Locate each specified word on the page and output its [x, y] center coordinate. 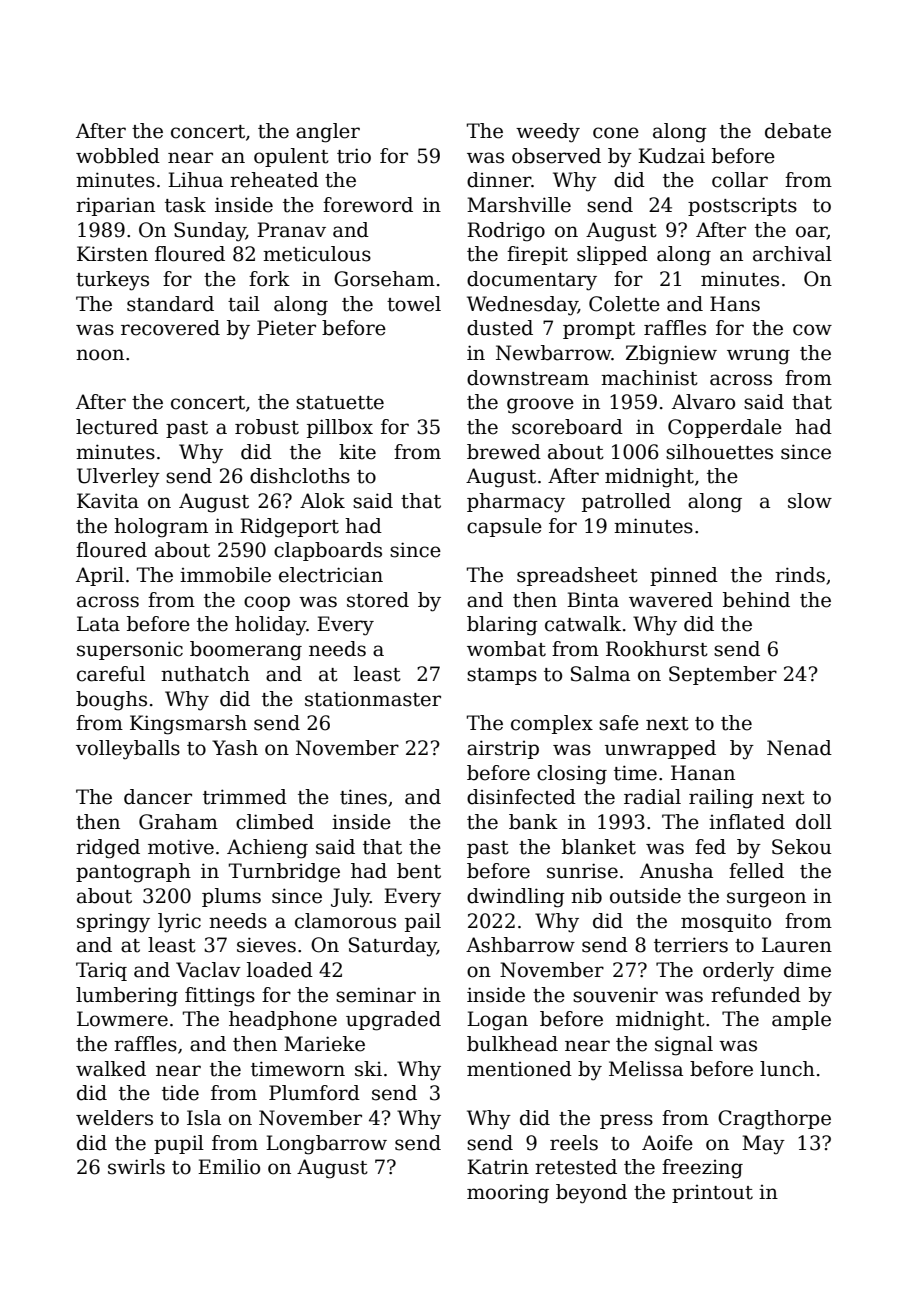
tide [180, 1093]
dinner [499, 180]
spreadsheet [577, 576]
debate [798, 131]
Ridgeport [289, 528]
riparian [115, 206]
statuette [340, 403]
